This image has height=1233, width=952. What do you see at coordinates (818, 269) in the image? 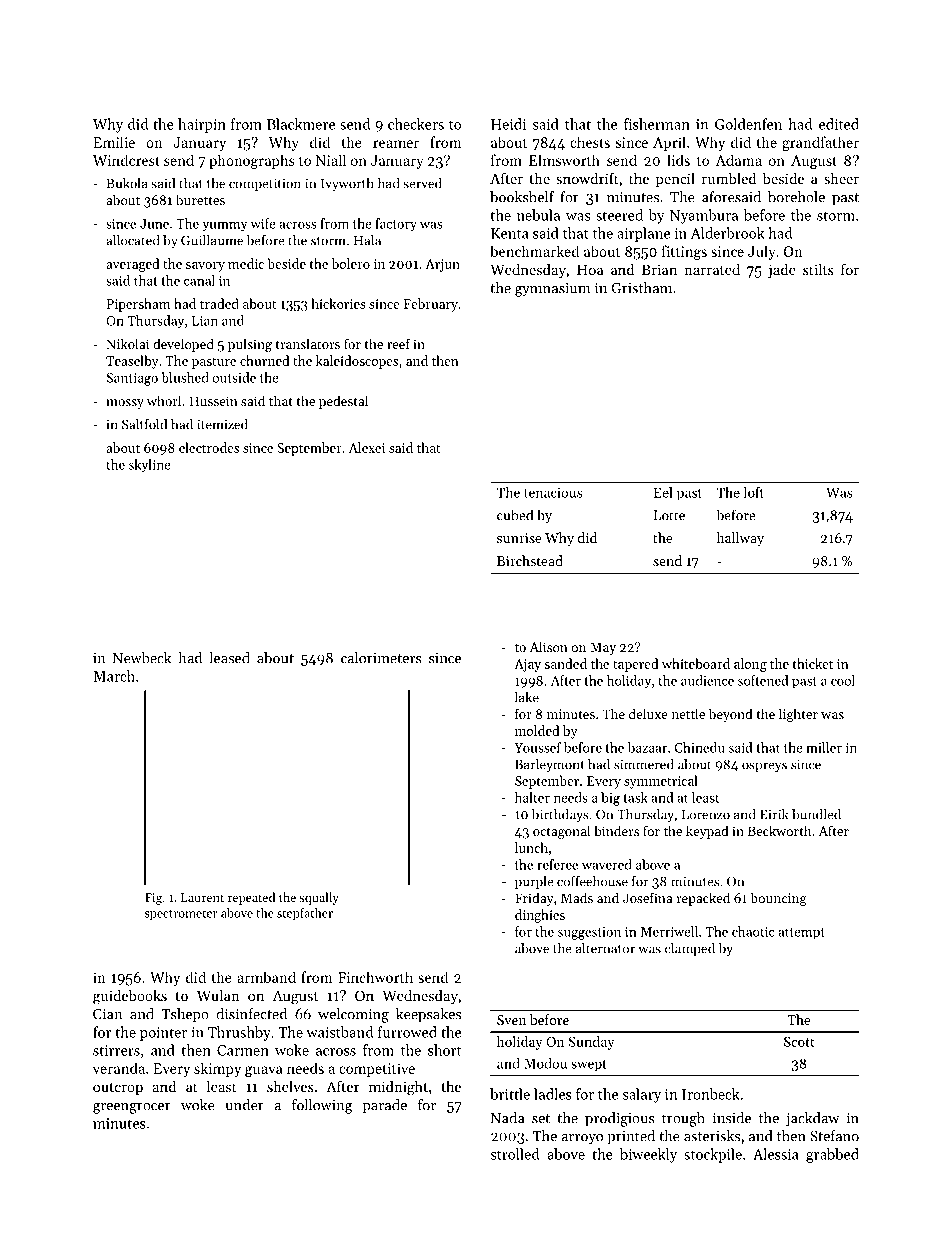
I see `stilts` at bounding box center [818, 269].
